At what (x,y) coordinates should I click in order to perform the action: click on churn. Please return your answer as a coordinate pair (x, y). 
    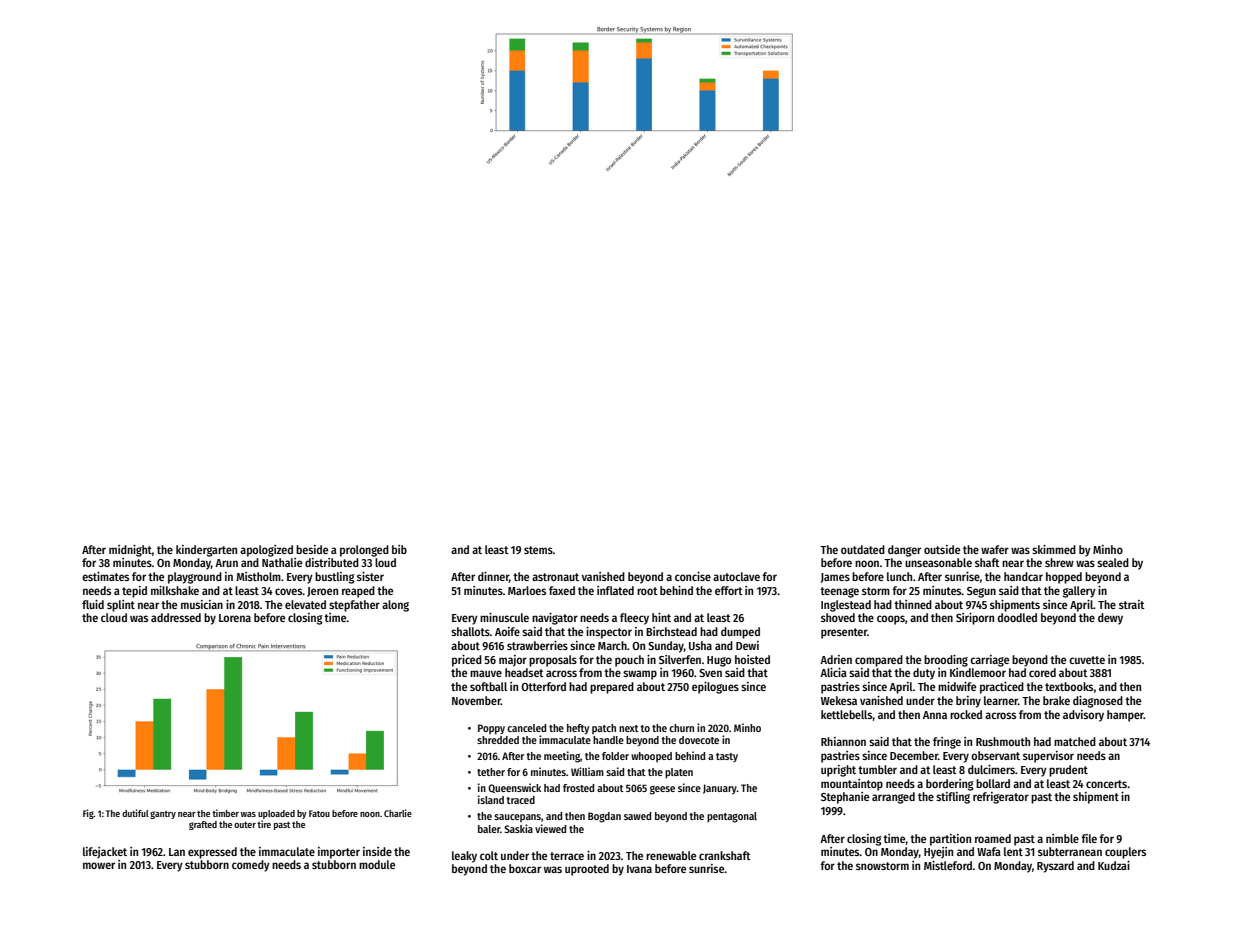
    Looking at the image, I should click on (681, 728).
